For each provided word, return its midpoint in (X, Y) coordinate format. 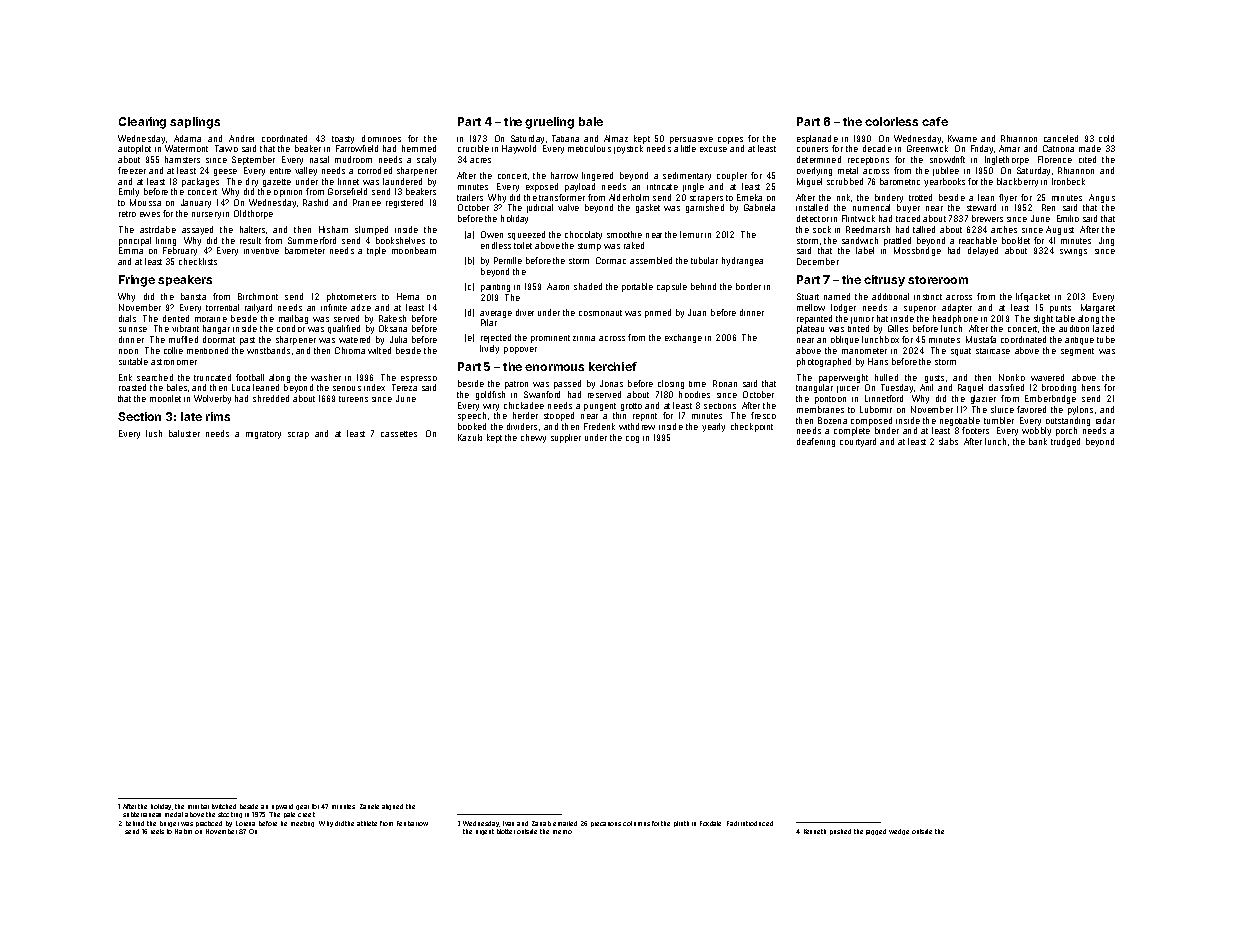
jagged (876, 832)
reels (157, 831)
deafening (816, 442)
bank (1038, 441)
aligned (392, 807)
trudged (1065, 442)
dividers (522, 426)
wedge (899, 832)
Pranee (367, 202)
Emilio (1068, 218)
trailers (470, 197)
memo (562, 832)
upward (282, 807)
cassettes (399, 434)
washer (326, 377)
